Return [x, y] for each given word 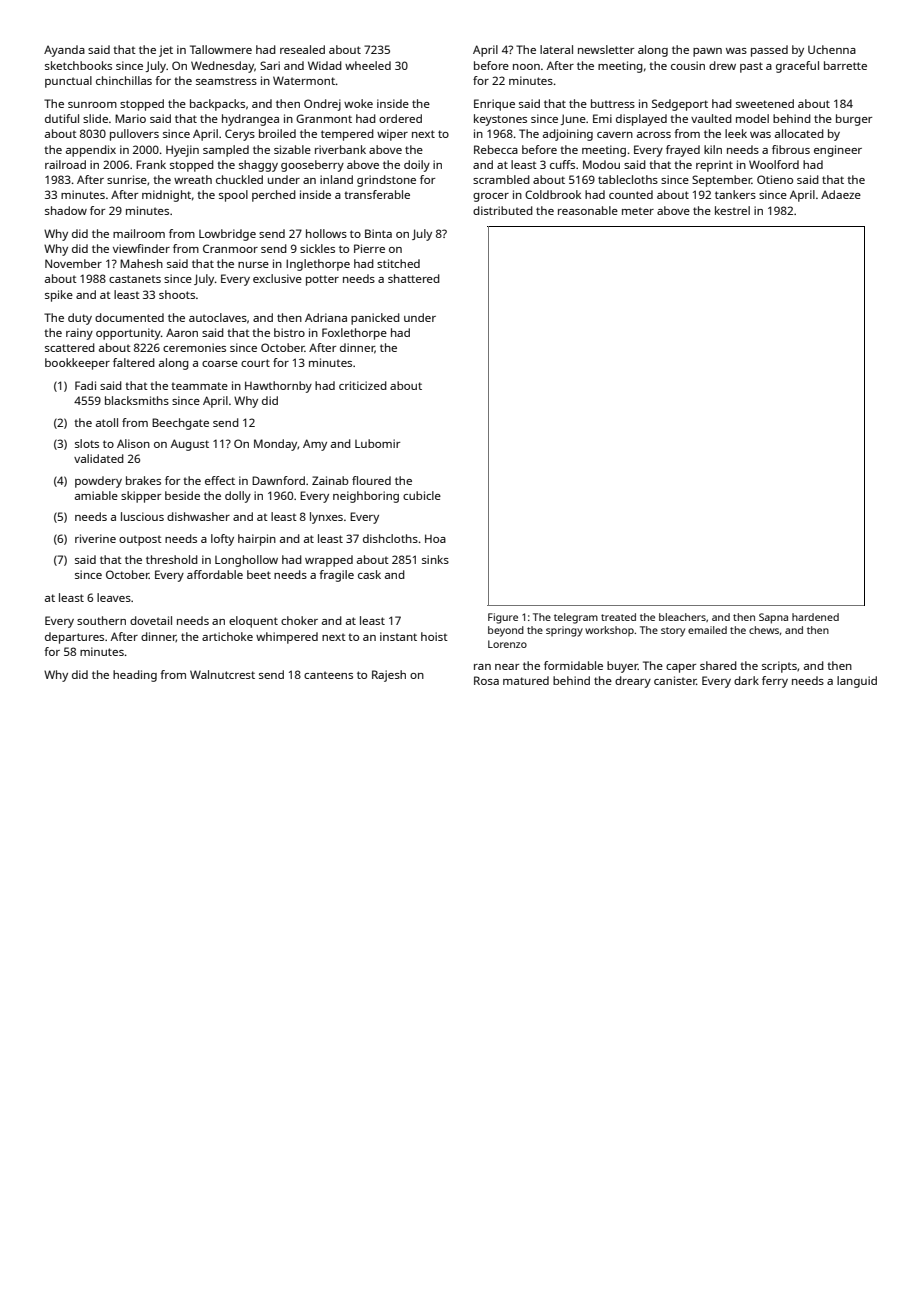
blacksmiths [137, 400]
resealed [302, 49]
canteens [328, 675]
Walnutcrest [222, 674]
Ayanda [64, 51]
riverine [95, 538]
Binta [378, 233]
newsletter [606, 49]
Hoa [435, 538]
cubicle [422, 495]
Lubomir [377, 443]
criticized [363, 385]
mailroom [139, 233]
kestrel [732, 210]
